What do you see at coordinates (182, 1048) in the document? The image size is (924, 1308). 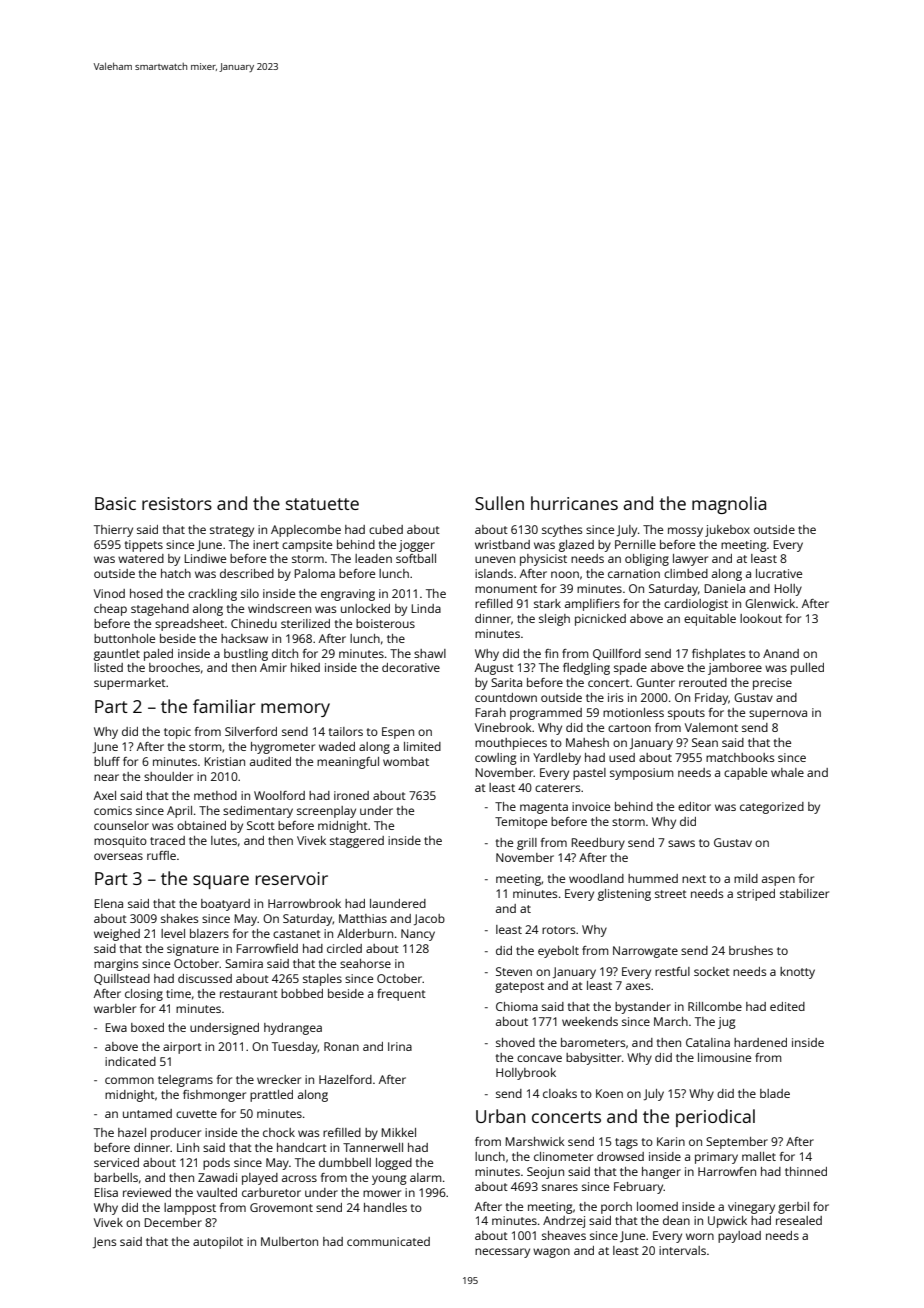 I see `airport` at bounding box center [182, 1048].
